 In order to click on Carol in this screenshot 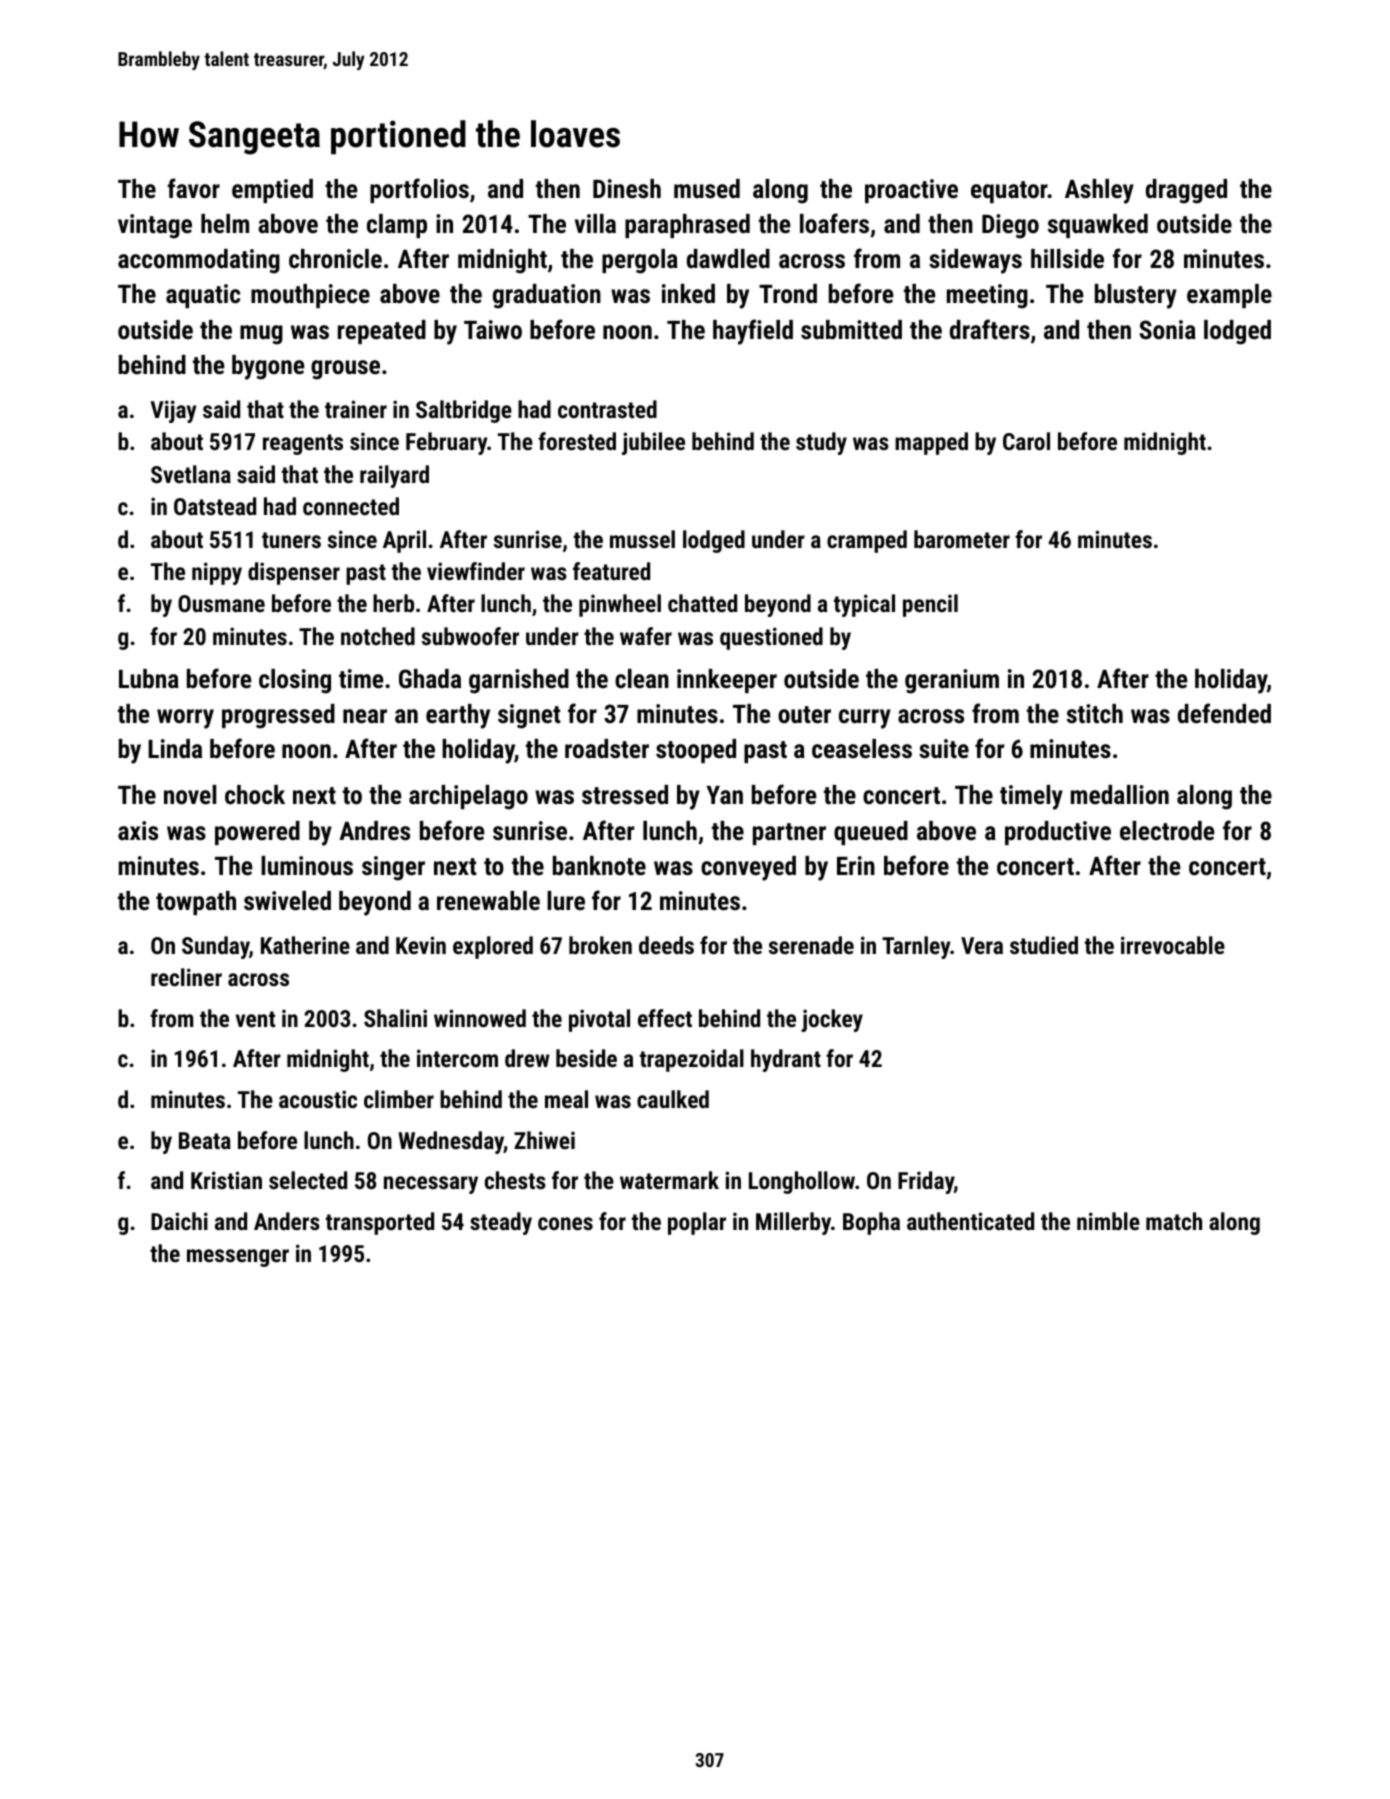, I will do `click(1026, 441)`.
